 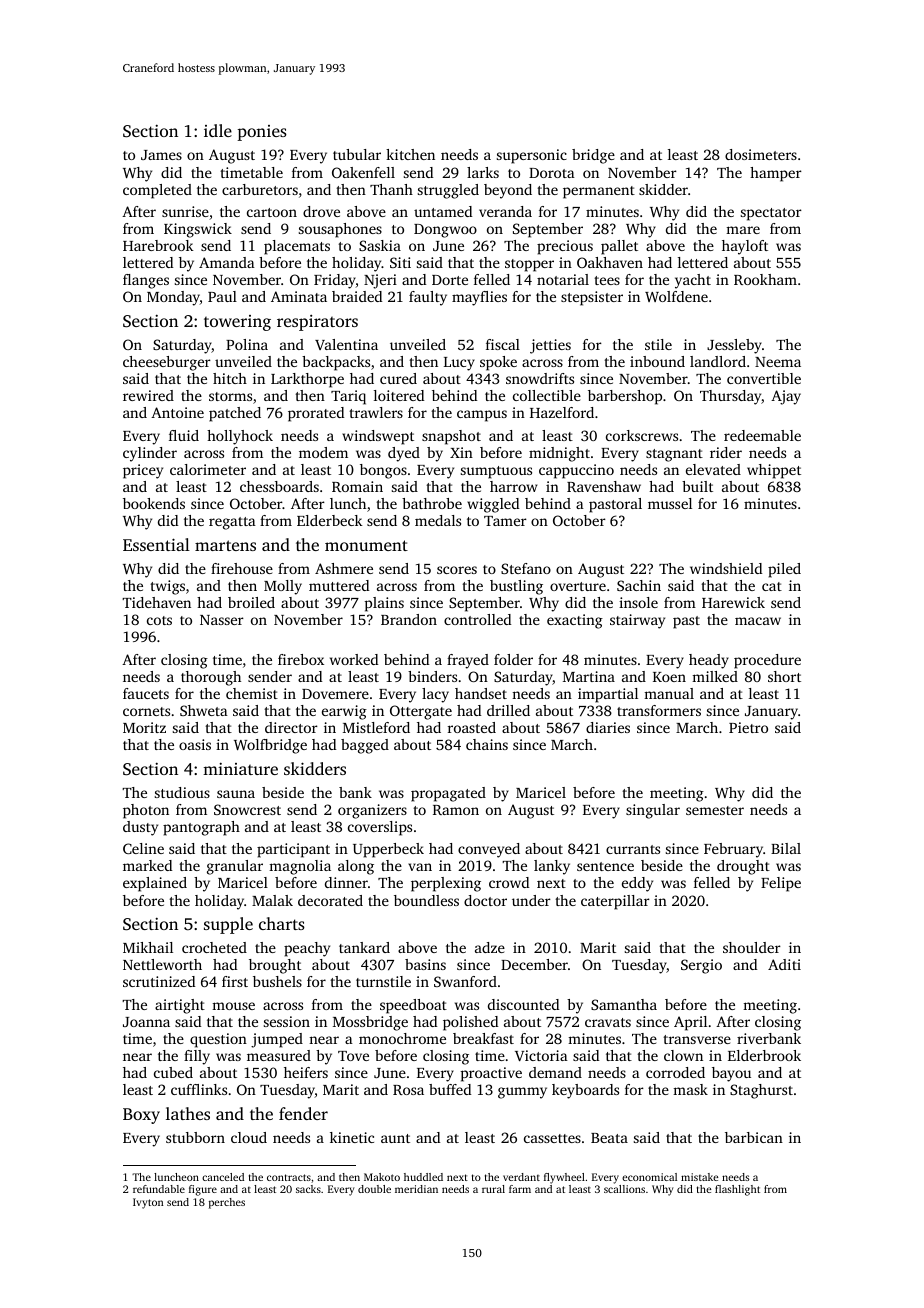 I want to click on Martina, so click(x=589, y=676).
